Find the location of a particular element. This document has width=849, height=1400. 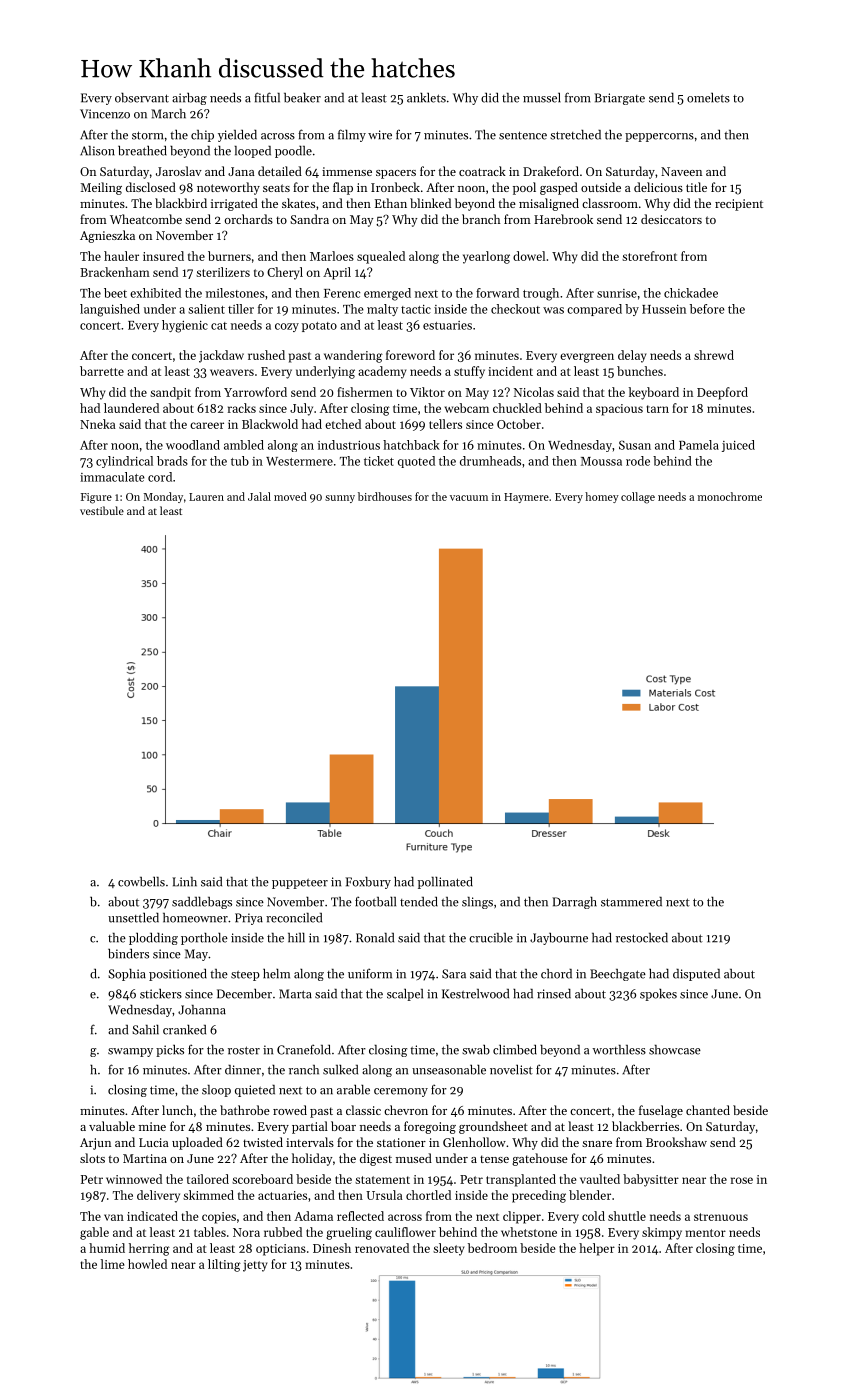

monochrome is located at coordinates (730, 496).
